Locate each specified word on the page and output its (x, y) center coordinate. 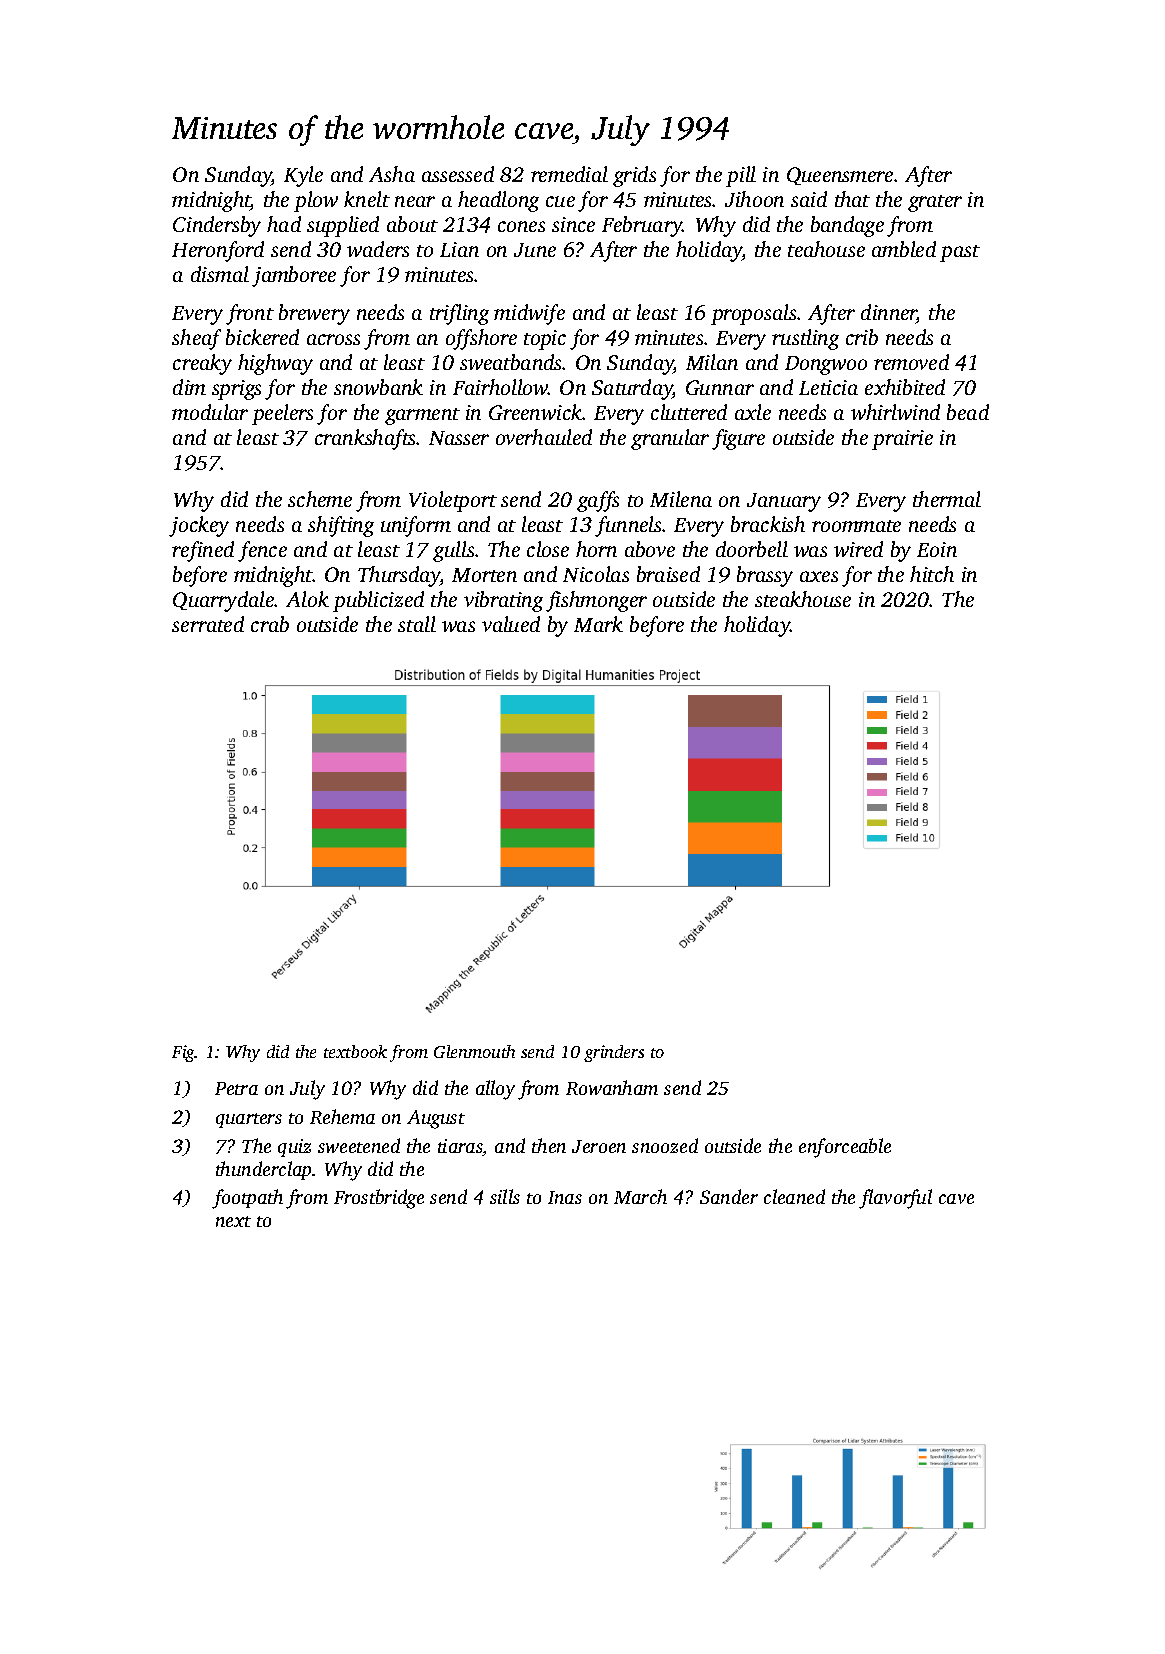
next (233, 1221)
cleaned (794, 1196)
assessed (458, 174)
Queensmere (840, 176)
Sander (729, 1196)
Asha (392, 174)
